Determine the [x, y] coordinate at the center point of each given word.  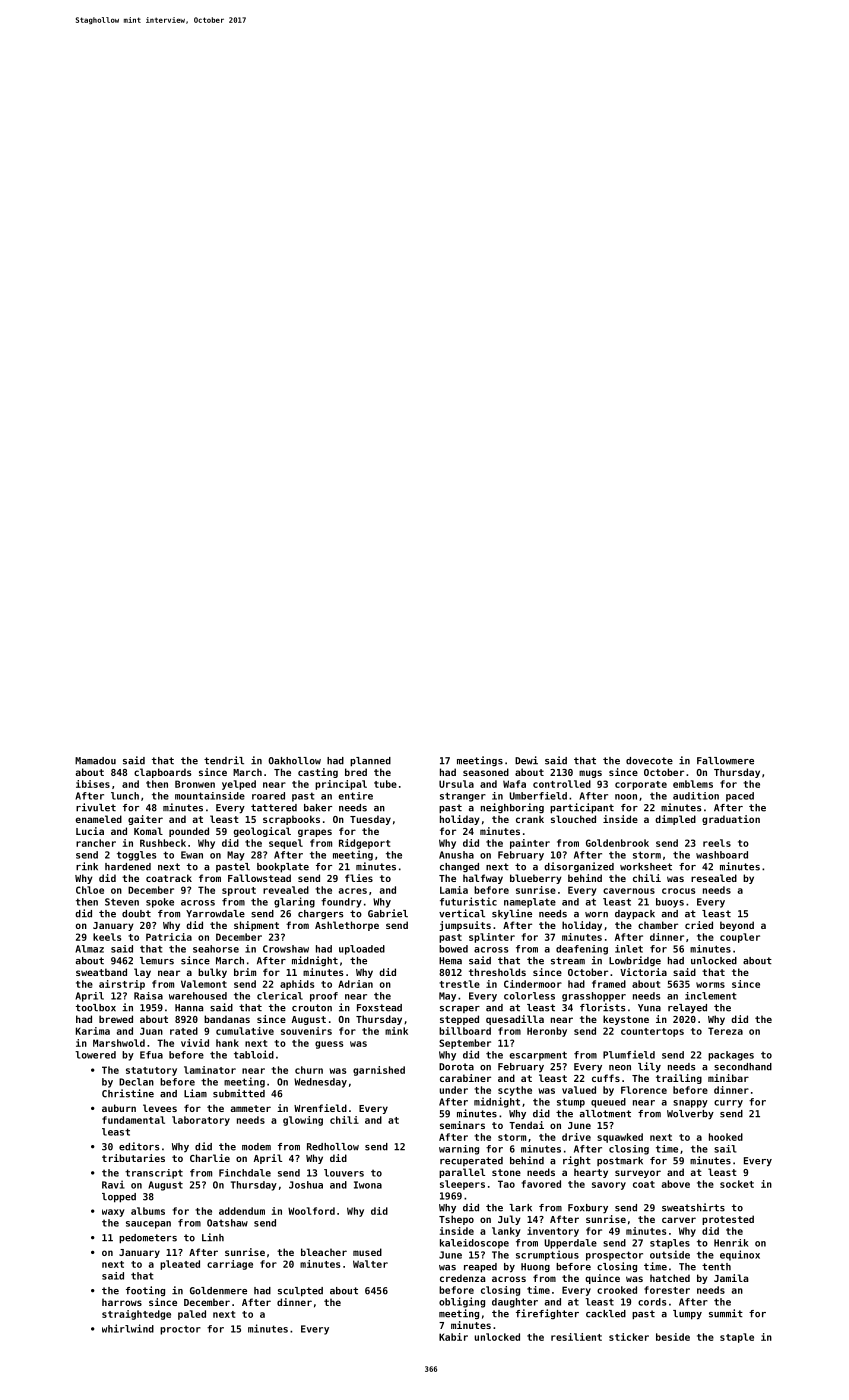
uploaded [362, 950]
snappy [690, 1104]
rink [87, 866]
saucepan [148, 1225]
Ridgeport [364, 844]
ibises [93, 784]
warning [459, 1150]
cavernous [629, 891]
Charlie [210, 1158]
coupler [740, 938]
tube [385, 784]
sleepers [462, 1185]
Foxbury [588, 1208]
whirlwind [128, 1328]
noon [626, 797]
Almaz [89, 949]
